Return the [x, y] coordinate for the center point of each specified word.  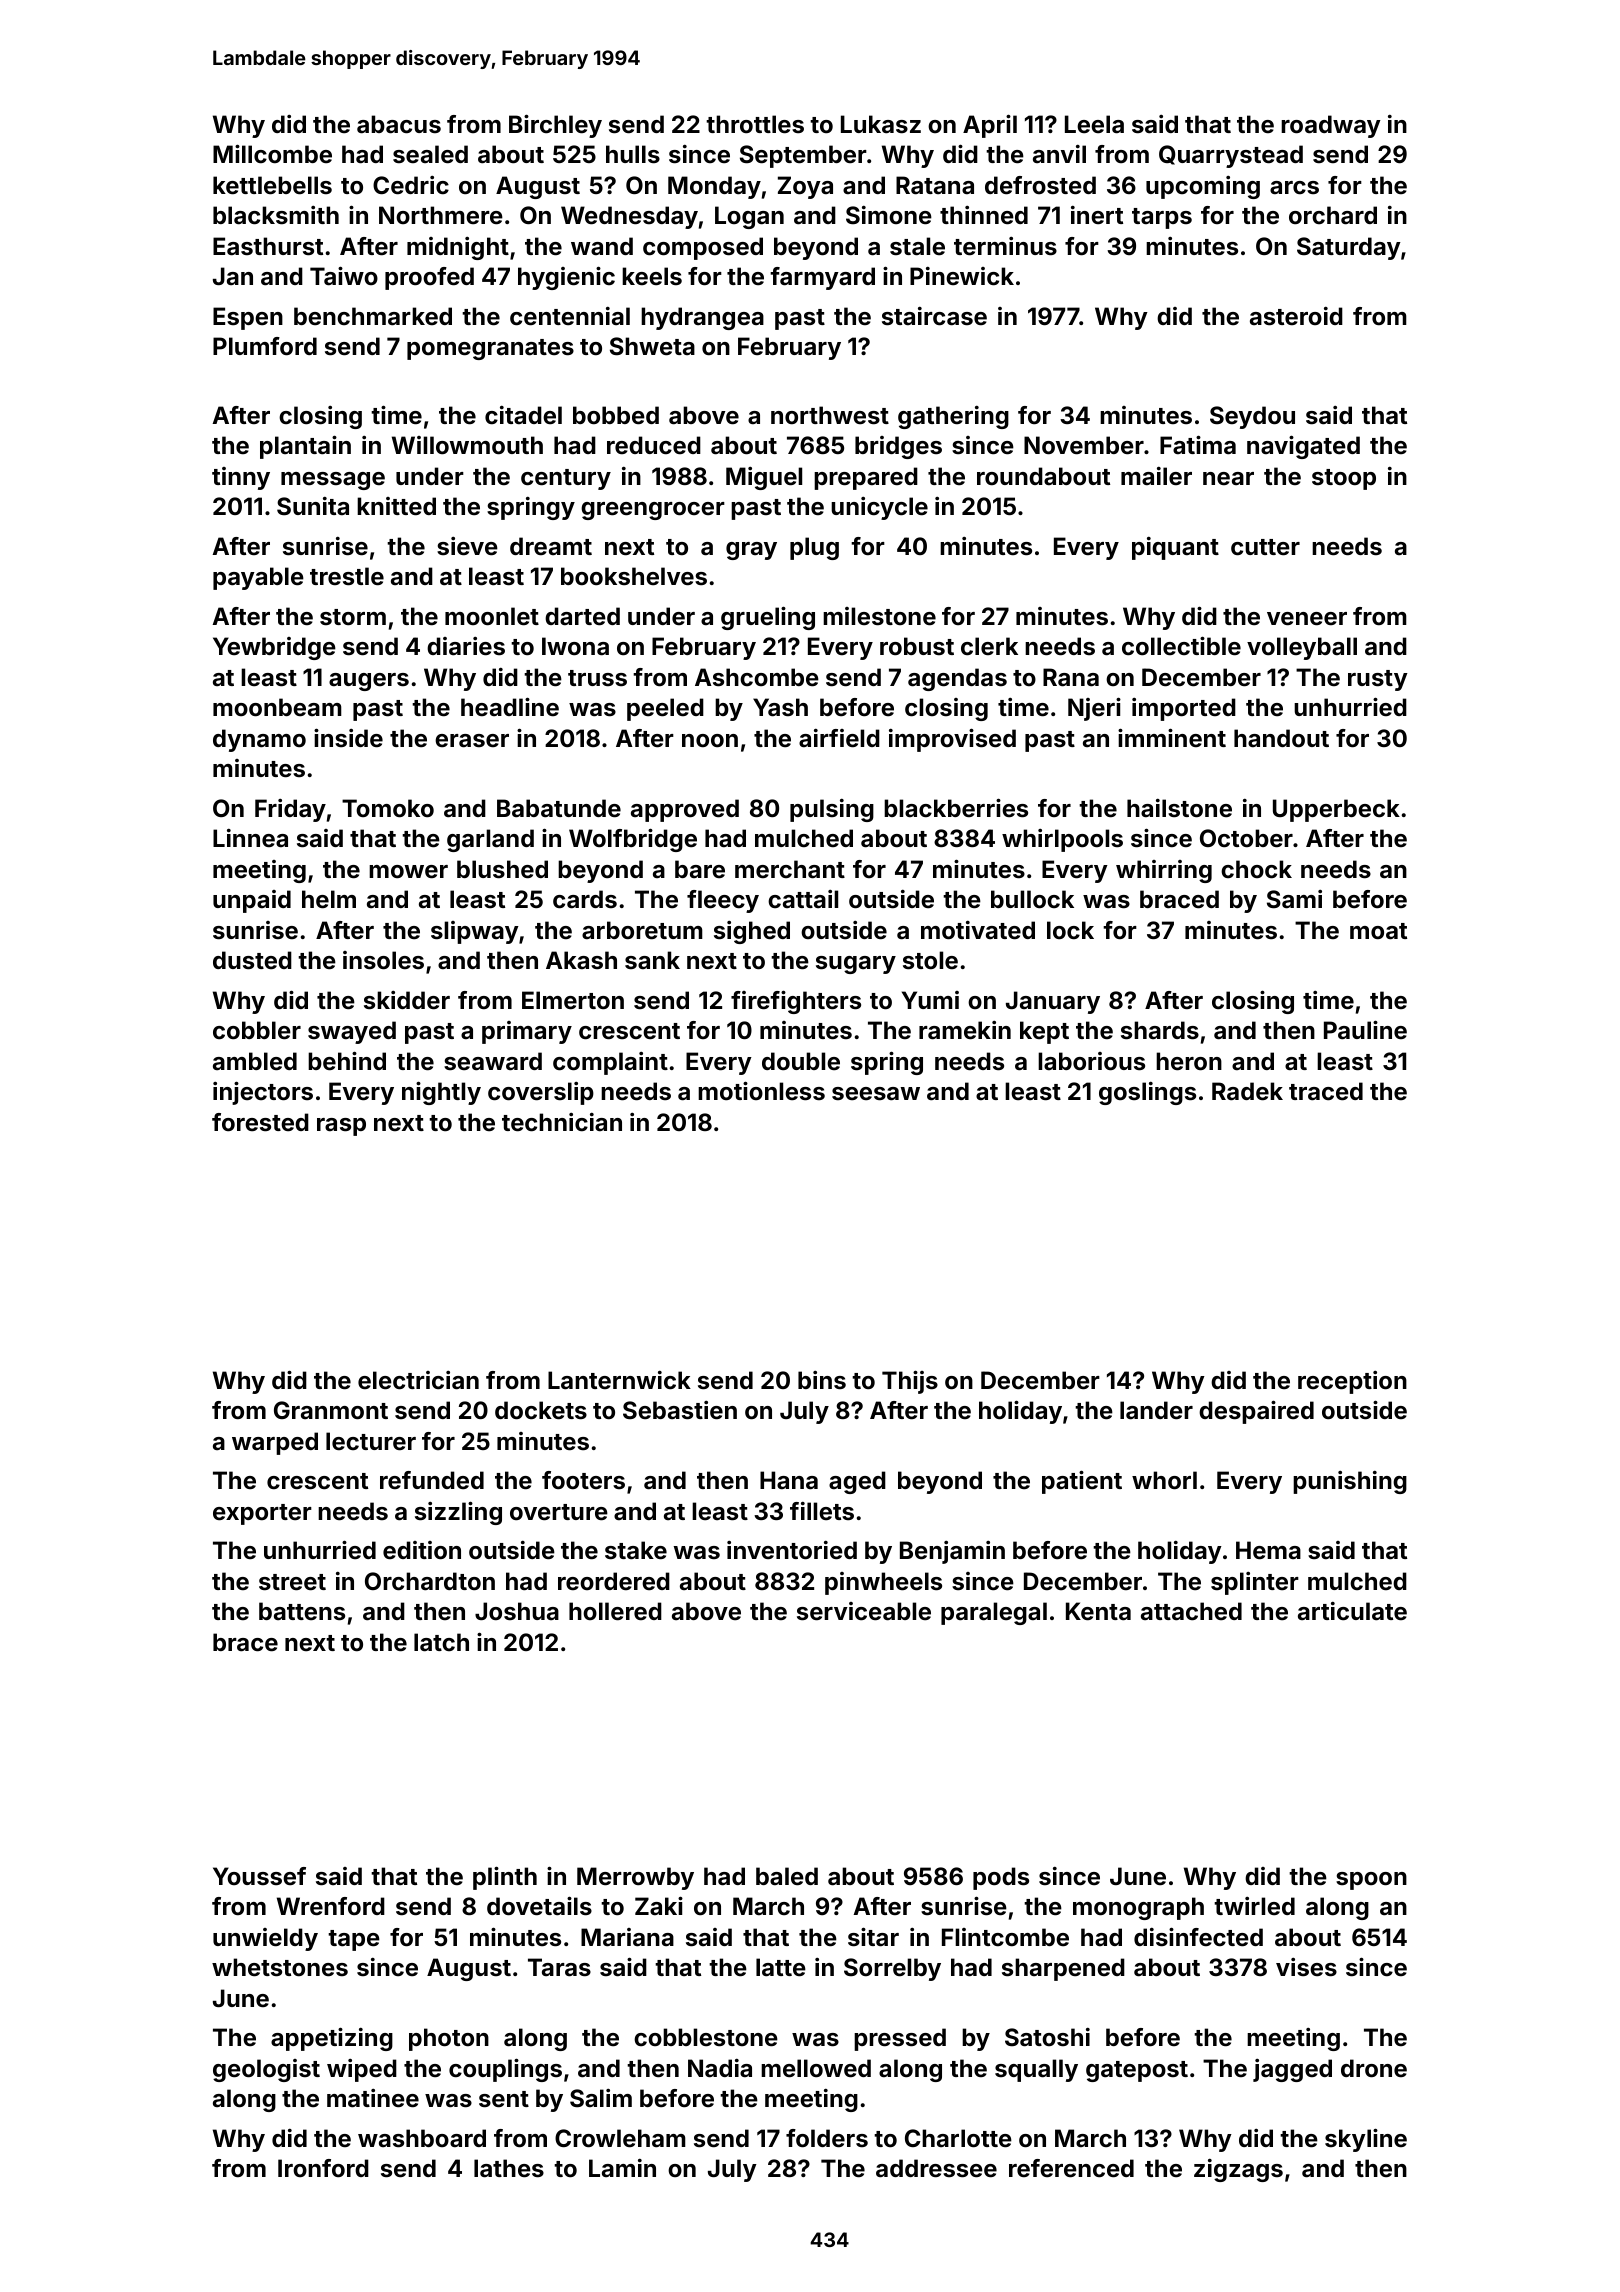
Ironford [323, 2168]
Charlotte [958, 2138]
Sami [1294, 899]
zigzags [1238, 2170]
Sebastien [680, 1410]
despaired [1256, 1412]
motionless [761, 1091]
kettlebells [272, 185]
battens [302, 1611]
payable [258, 578]
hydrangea [702, 318]
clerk [989, 646]
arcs [1294, 188]
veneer [1307, 619]
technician [562, 1122]
